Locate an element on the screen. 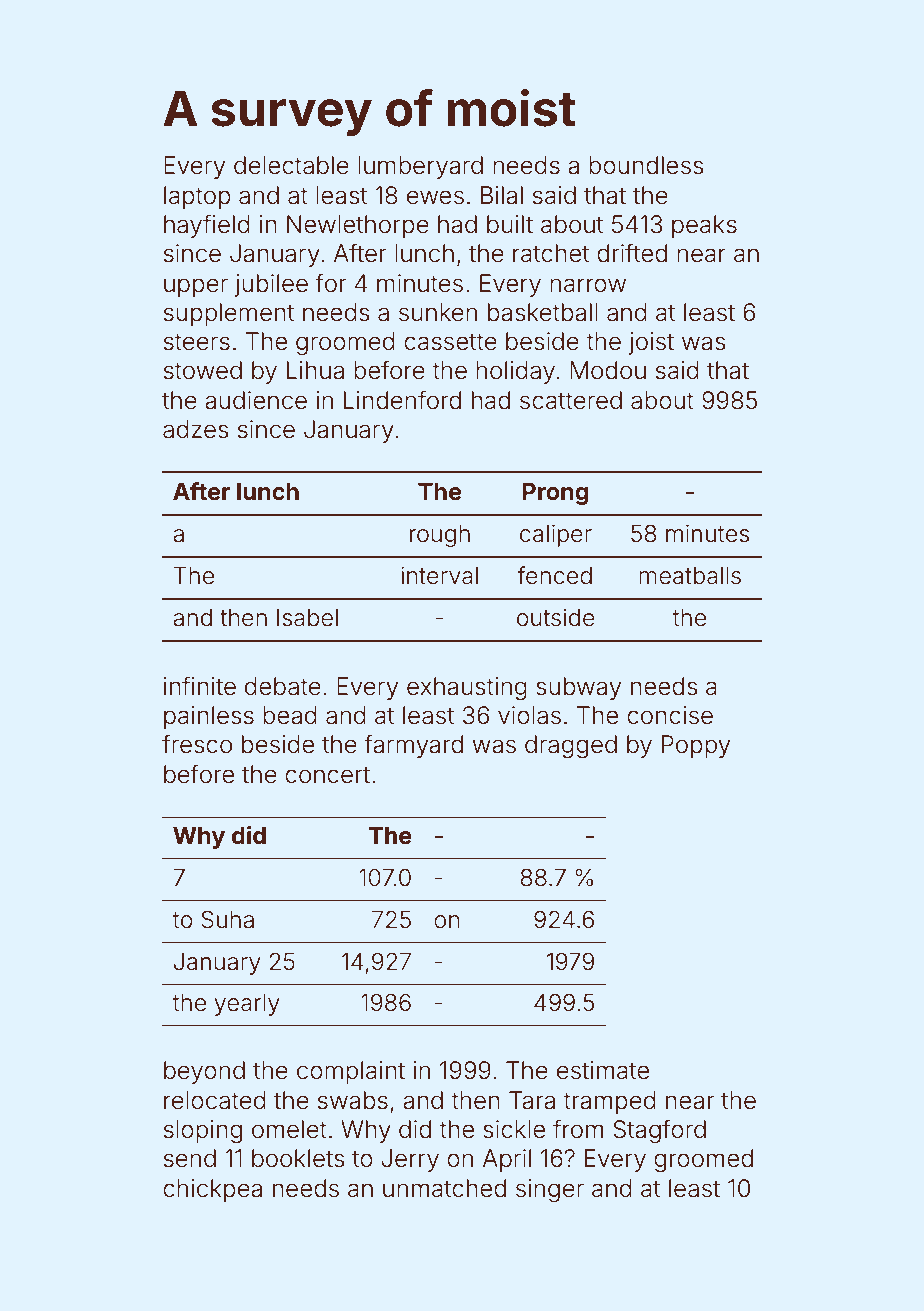 The height and width of the screenshot is (1311, 924). lumberyard is located at coordinates (420, 167).
